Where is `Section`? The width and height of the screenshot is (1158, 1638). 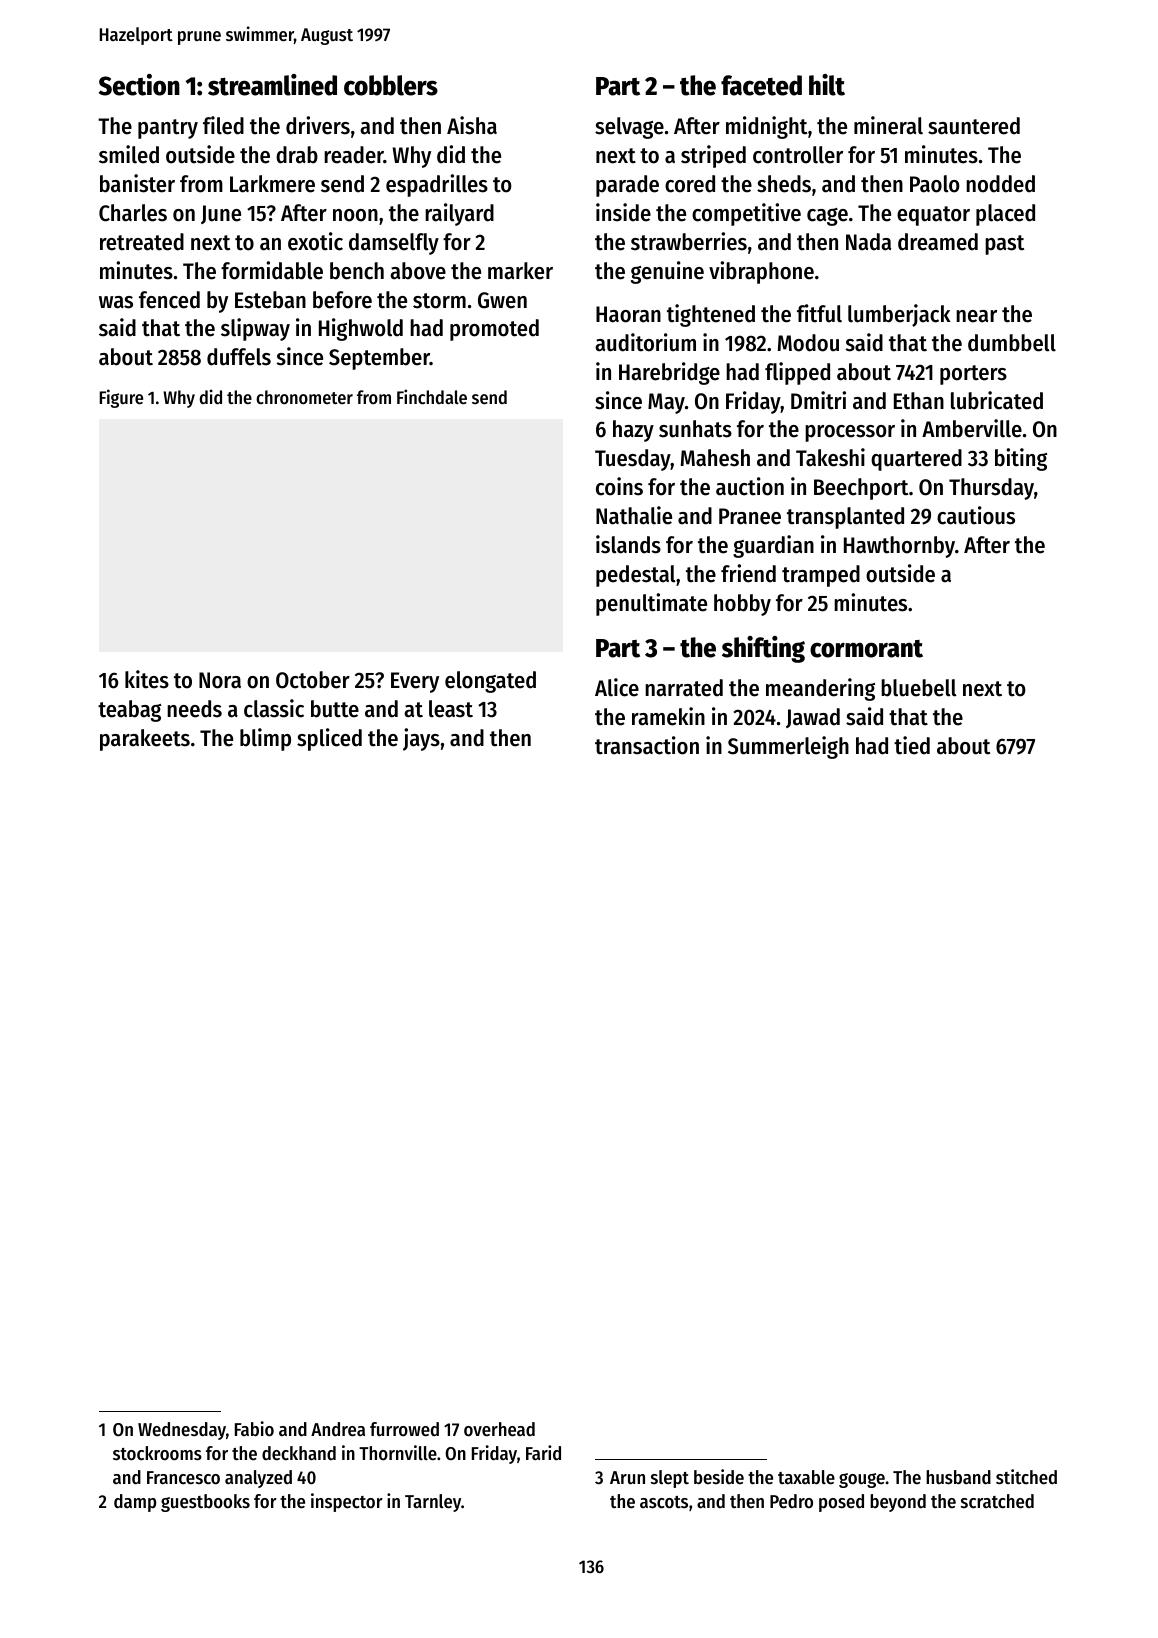
Section is located at coordinates (139, 85).
